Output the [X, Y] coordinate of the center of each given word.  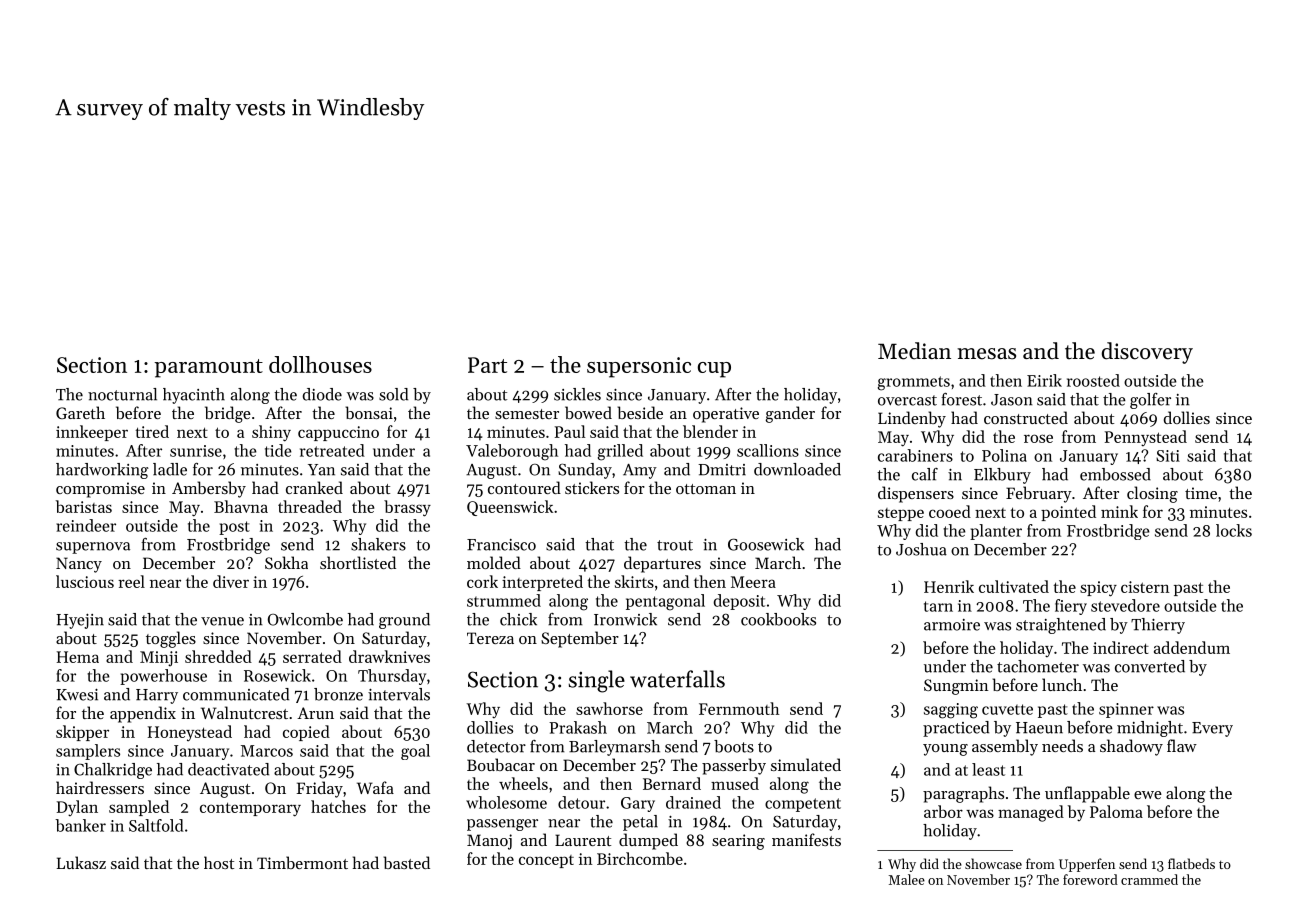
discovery [1147, 353]
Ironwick [625, 619]
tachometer [1038, 666]
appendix [143, 714]
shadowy [1131, 747]
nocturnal [122, 394]
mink [1119, 511]
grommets [914, 383]
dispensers [916, 494]
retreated [332, 450]
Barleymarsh [614, 748]
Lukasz [81, 862]
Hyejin [80, 621]
